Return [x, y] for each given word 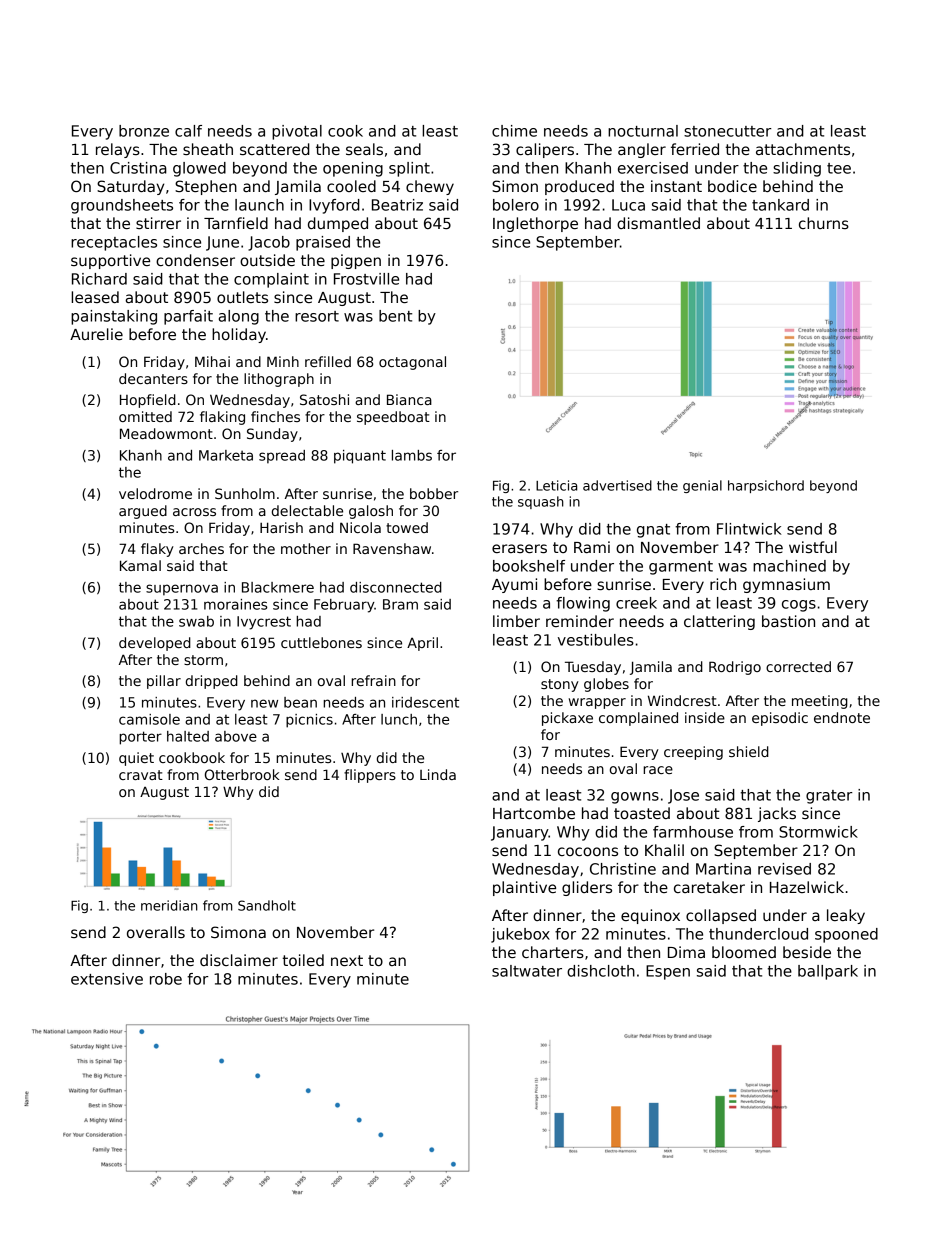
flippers [370, 776]
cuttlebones [321, 642]
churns [824, 223]
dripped [212, 682]
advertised [617, 485]
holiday [239, 335]
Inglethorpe [535, 224]
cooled [351, 186]
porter [140, 738]
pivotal [297, 132]
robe [166, 979]
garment [681, 568]
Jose [683, 796]
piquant [360, 457]
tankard [780, 205]
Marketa [226, 455]
